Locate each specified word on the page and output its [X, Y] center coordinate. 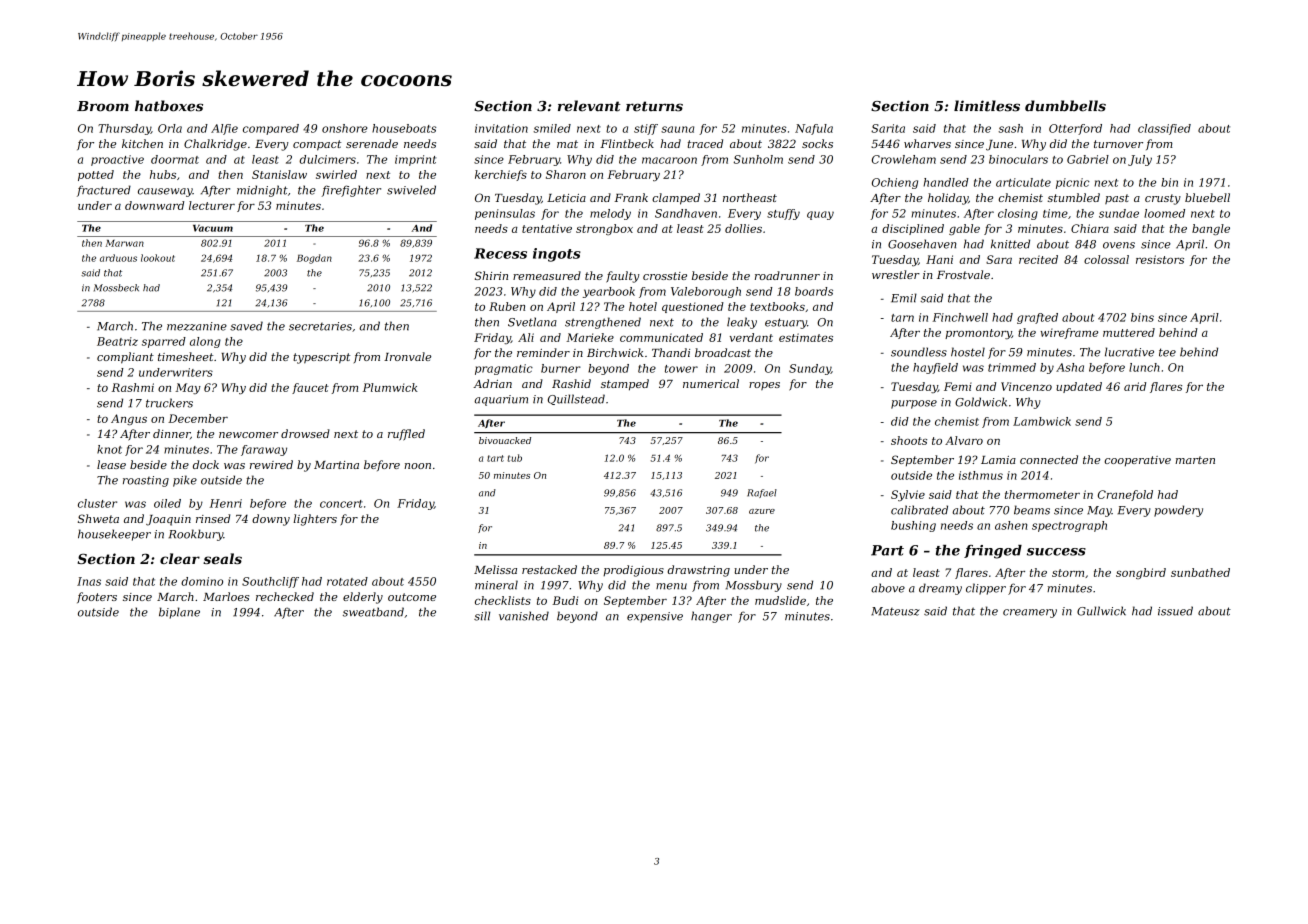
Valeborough [706, 292]
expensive [655, 617]
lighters [315, 520]
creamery [1030, 613]
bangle [1211, 229]
